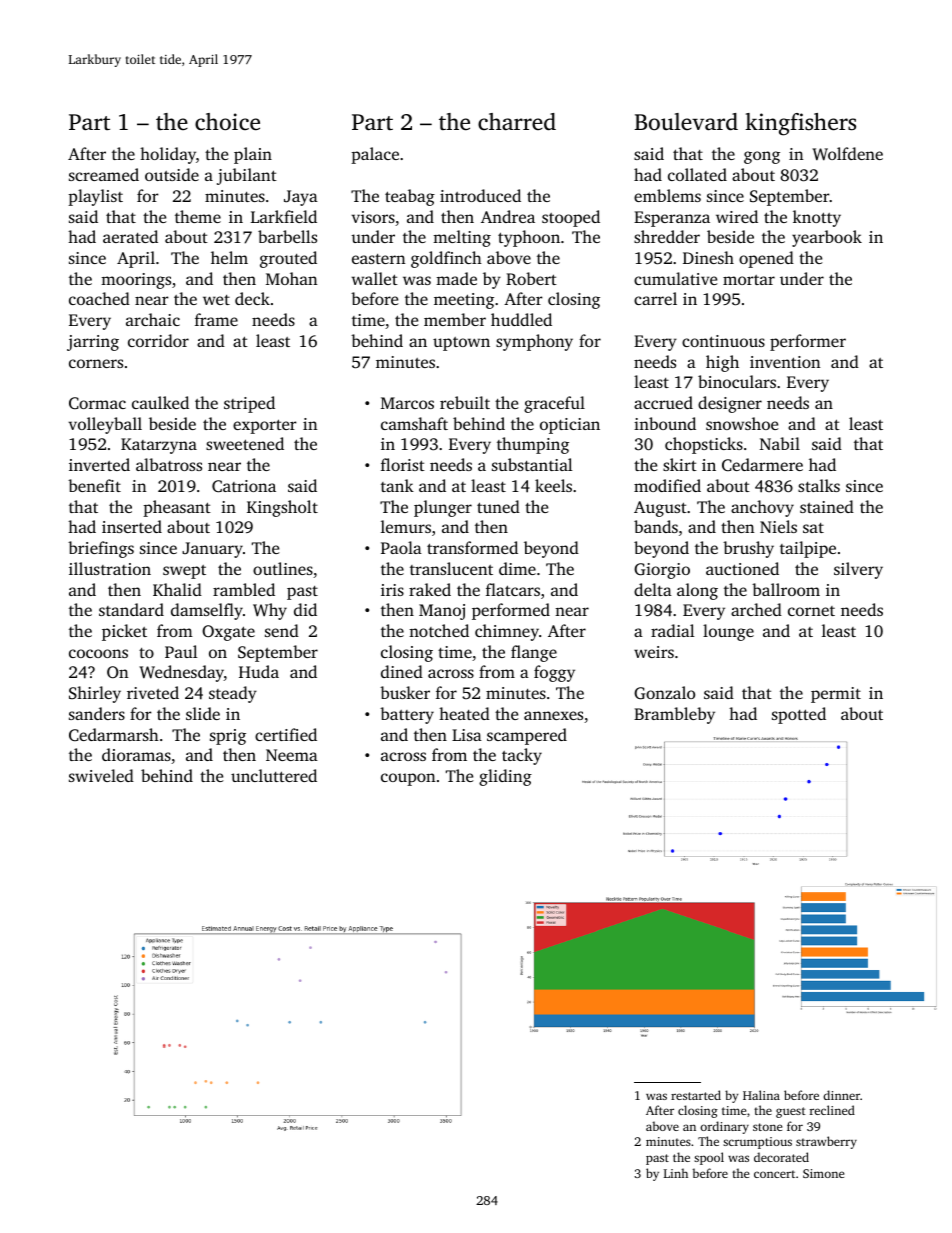 This screenshot has width=952, height=1233. I want to click on anchovy, so click(762, 508).
